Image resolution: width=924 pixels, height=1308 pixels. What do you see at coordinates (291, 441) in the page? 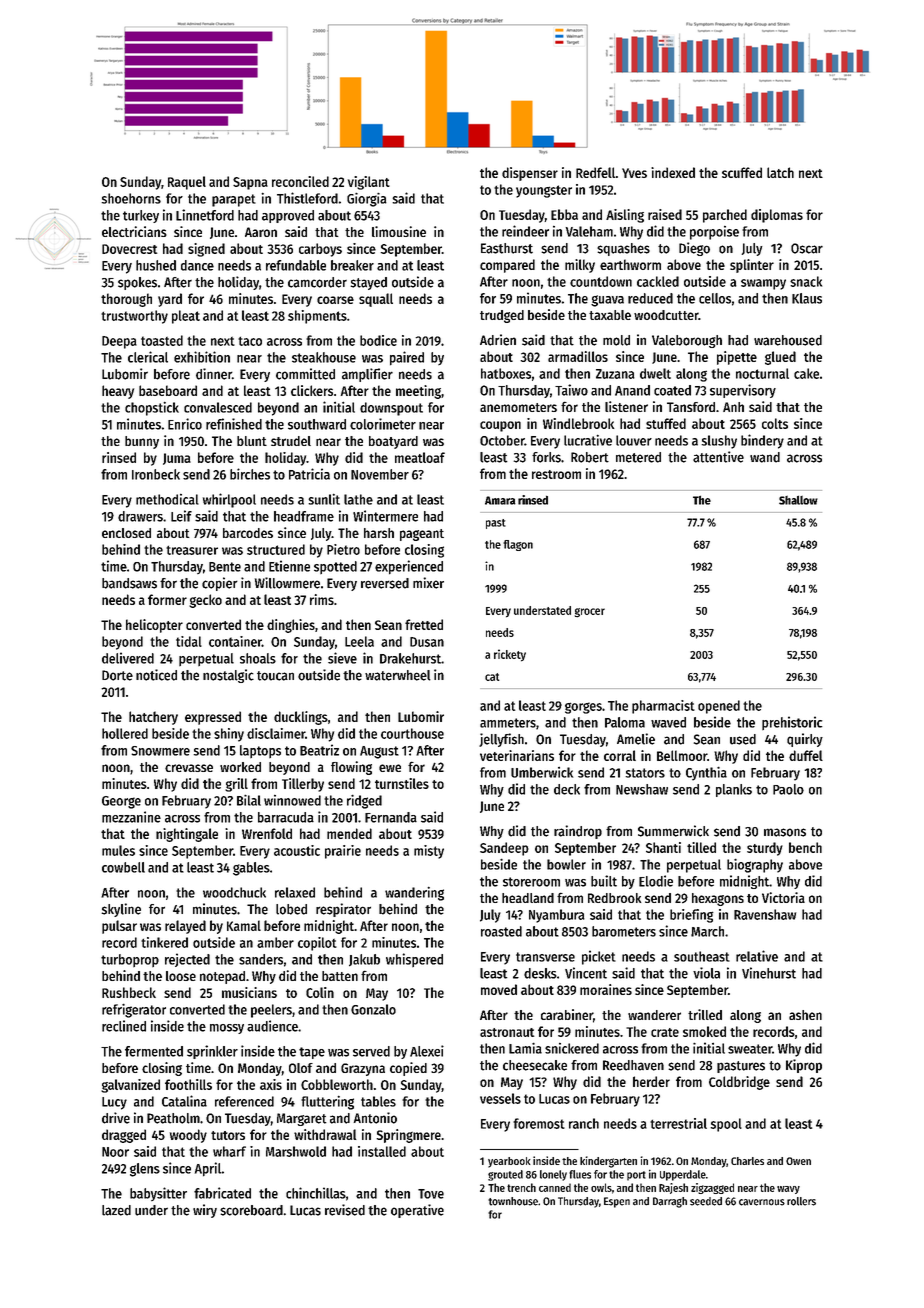
I see `strudel` at bounding box center [291, 441].
